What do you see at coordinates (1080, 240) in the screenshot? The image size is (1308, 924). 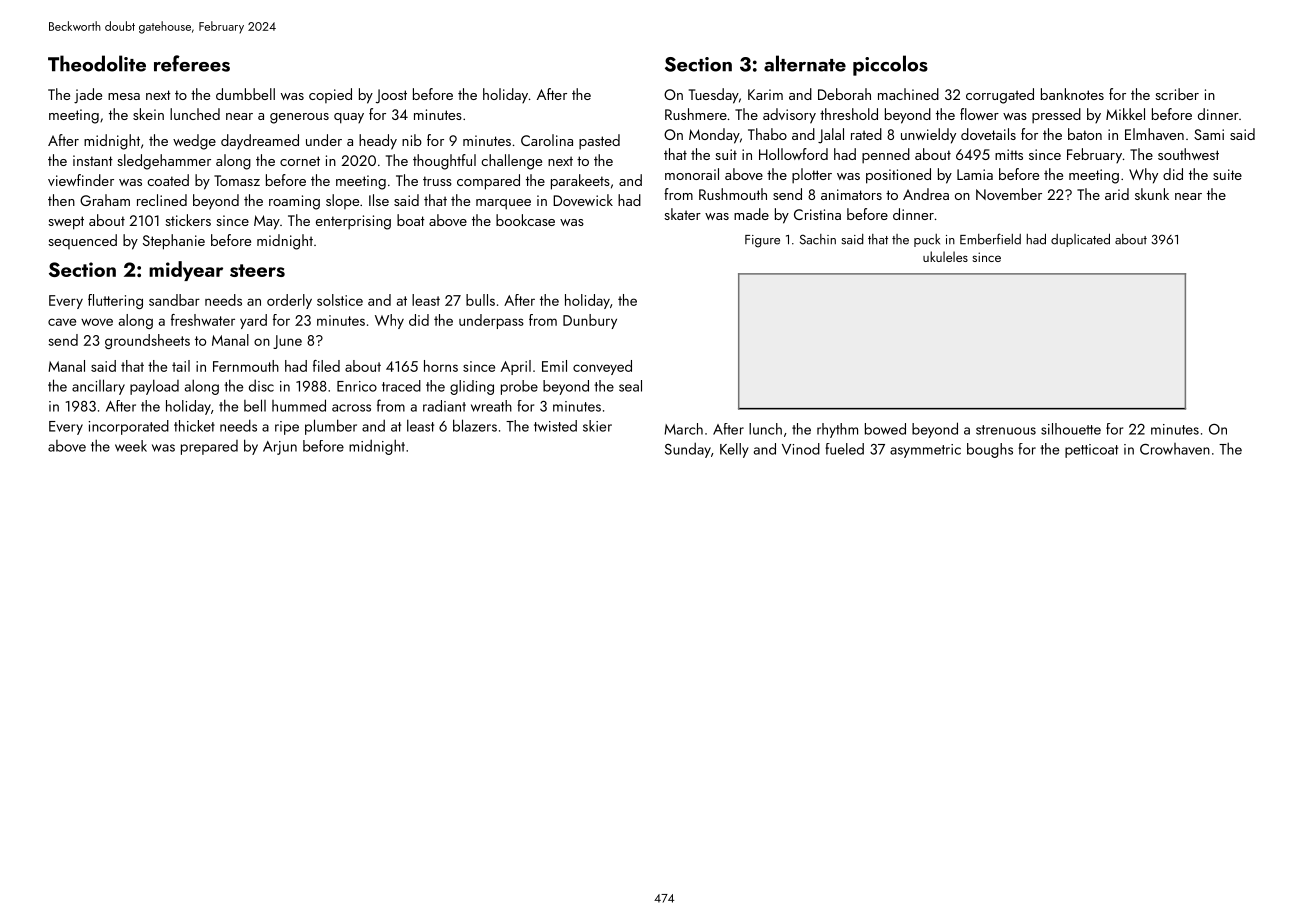 I see `duplicated` at bounding box center [1080, 240].
